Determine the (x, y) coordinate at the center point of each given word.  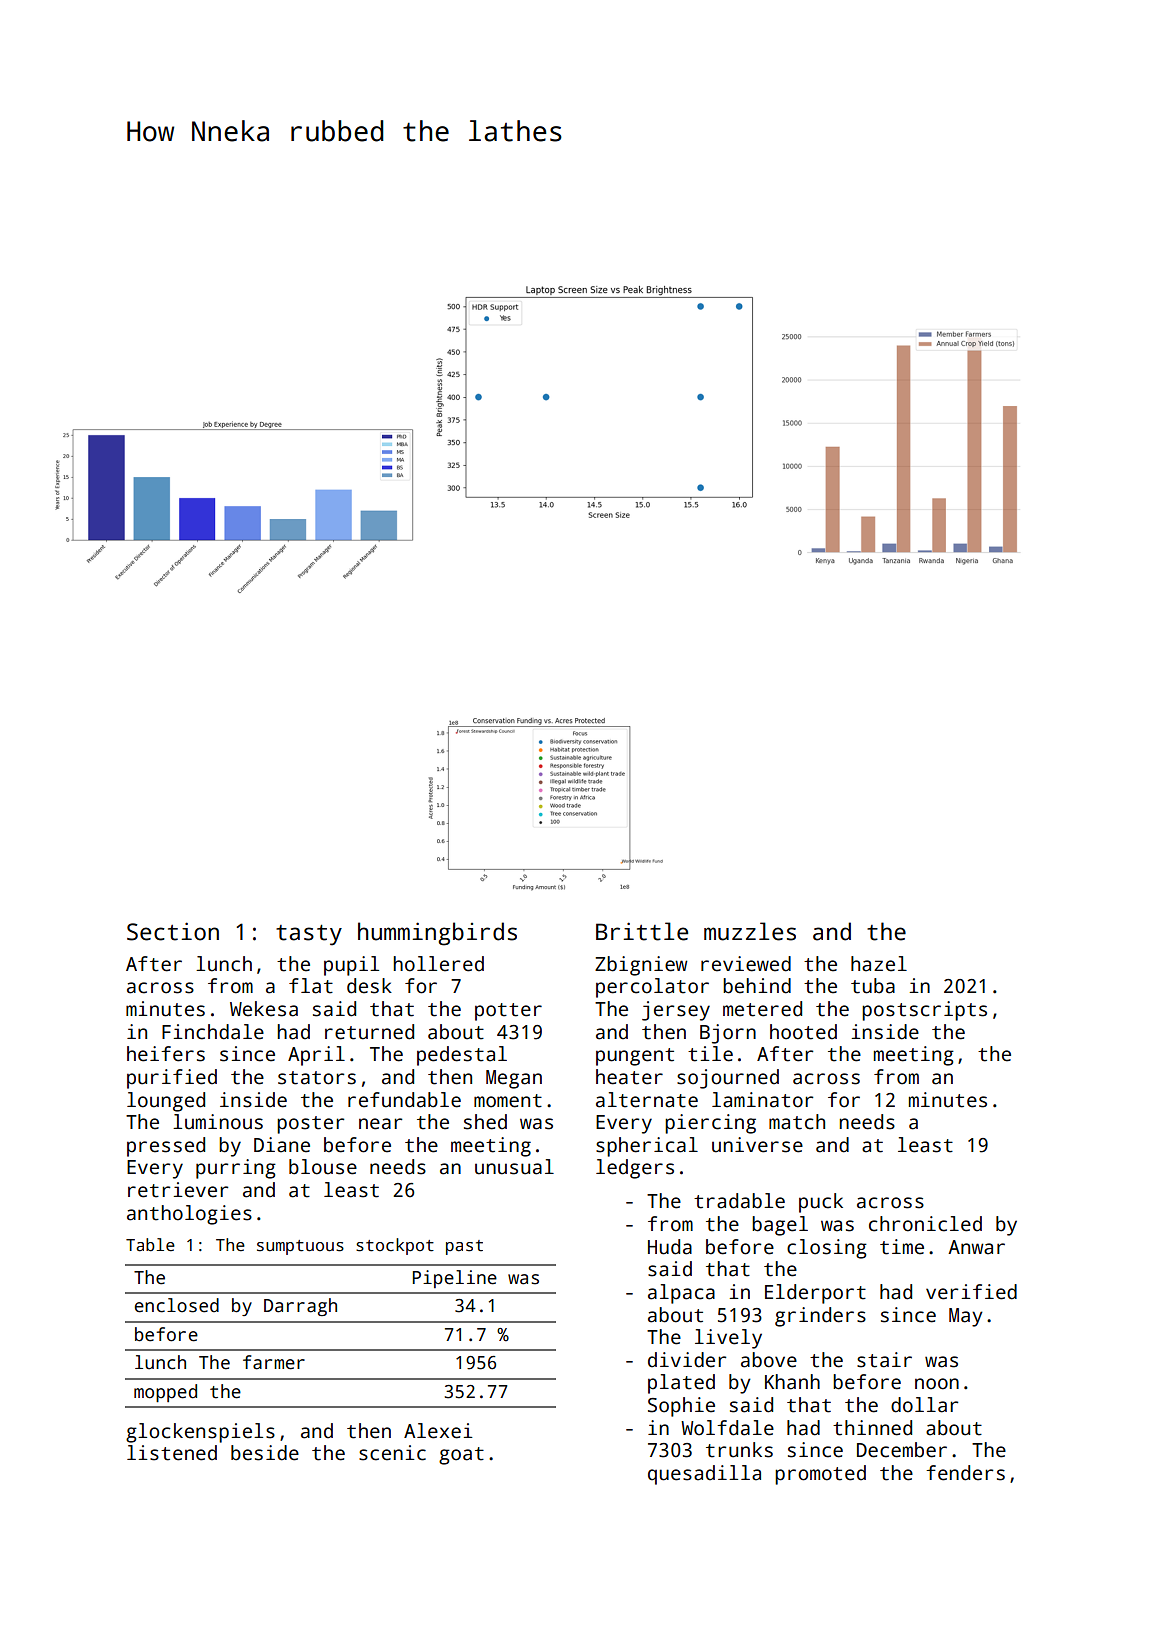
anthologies (189, 1215)
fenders (965, 1473)
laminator (762, 1100)
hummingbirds (437, 934)
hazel (879, 964)
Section (173, 931)
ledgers (635, 1169)
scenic (392, 1453)
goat (461, 1456)
